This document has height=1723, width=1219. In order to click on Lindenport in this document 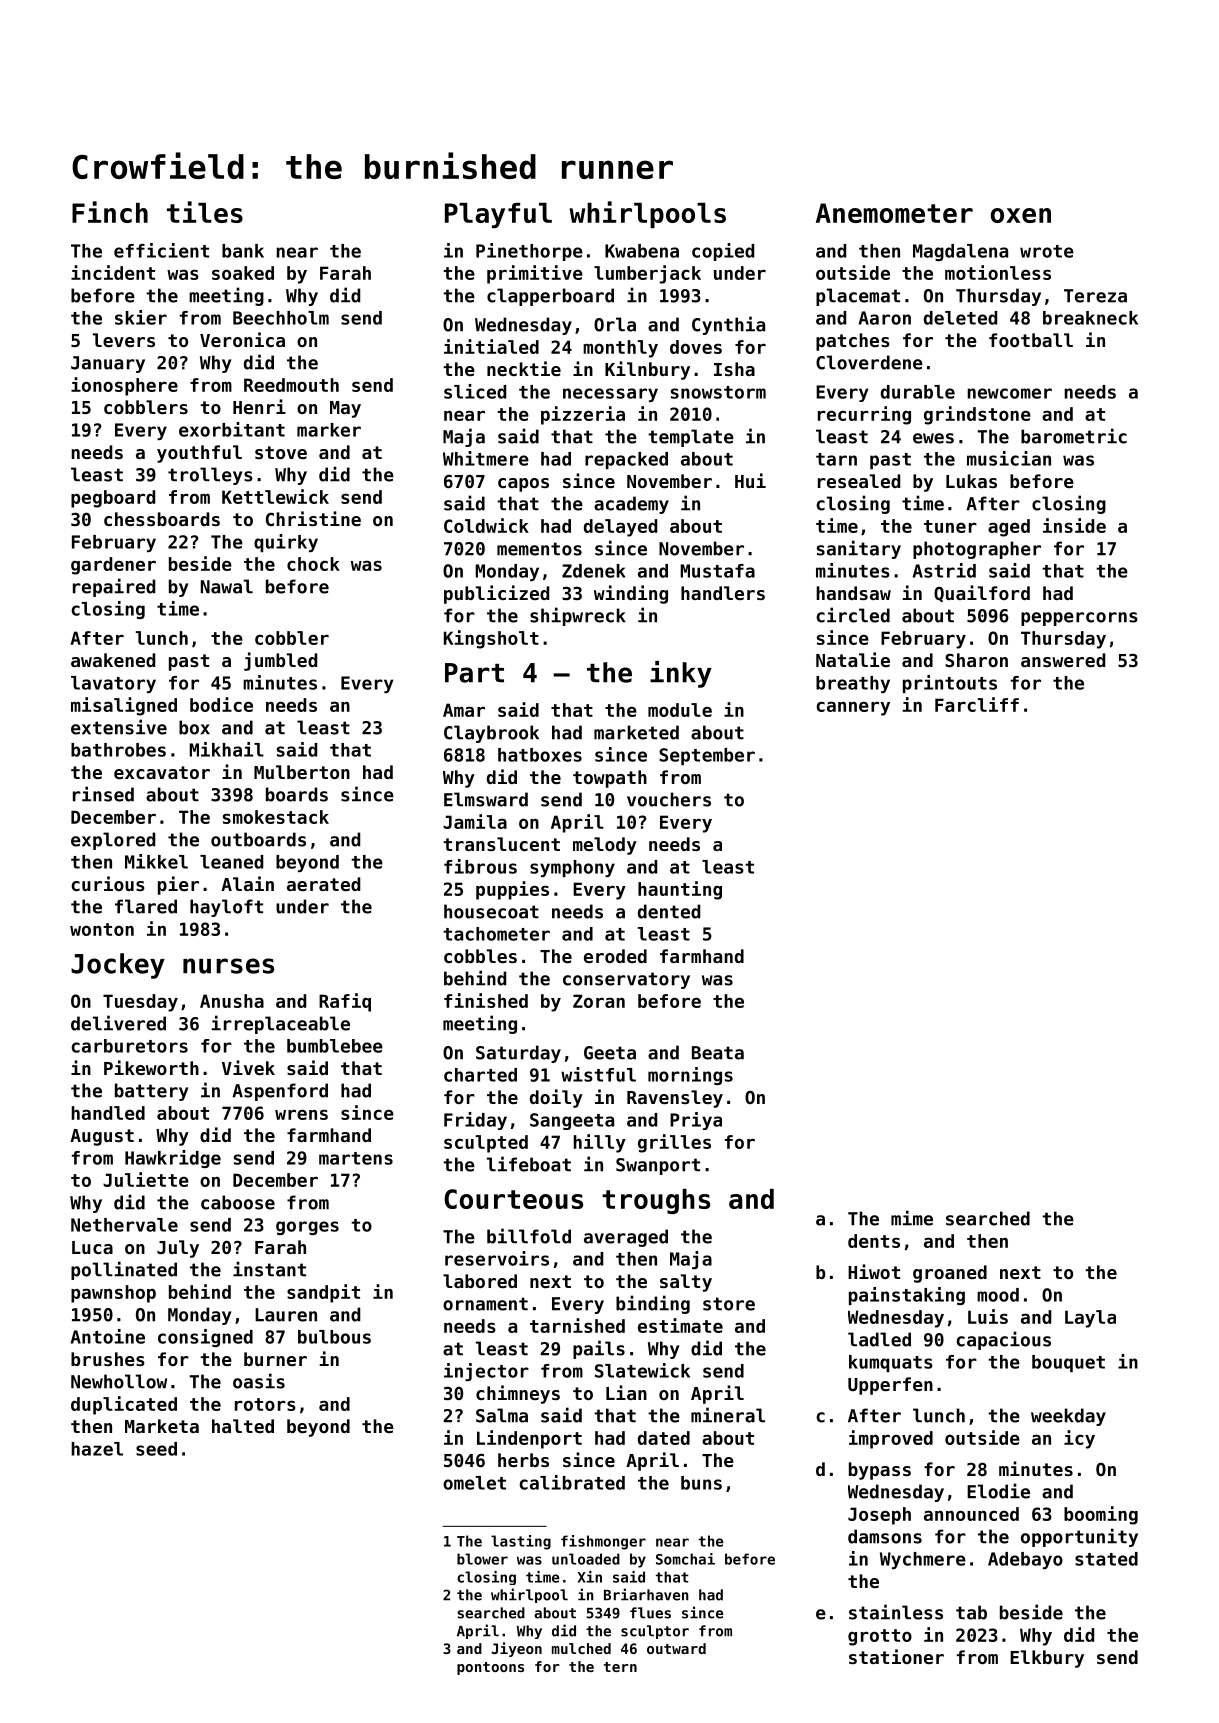, I will do `click(529, 1439)`.
